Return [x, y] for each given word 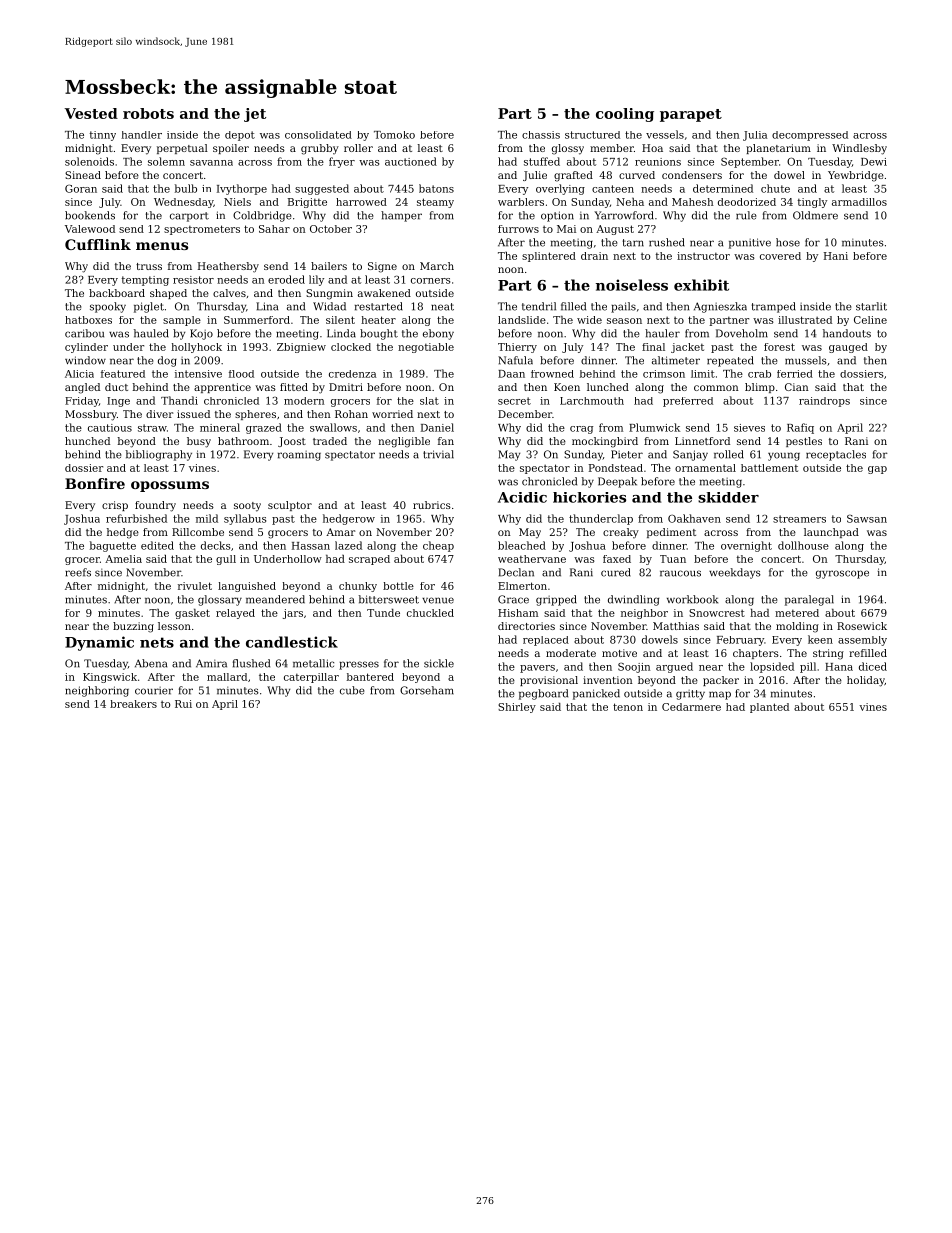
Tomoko [394, 135]
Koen [567, 387]
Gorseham [427, 690]
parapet [691, 115]
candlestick [292, 642]
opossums [170, 486]
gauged [848, 348]
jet [255, 115]
